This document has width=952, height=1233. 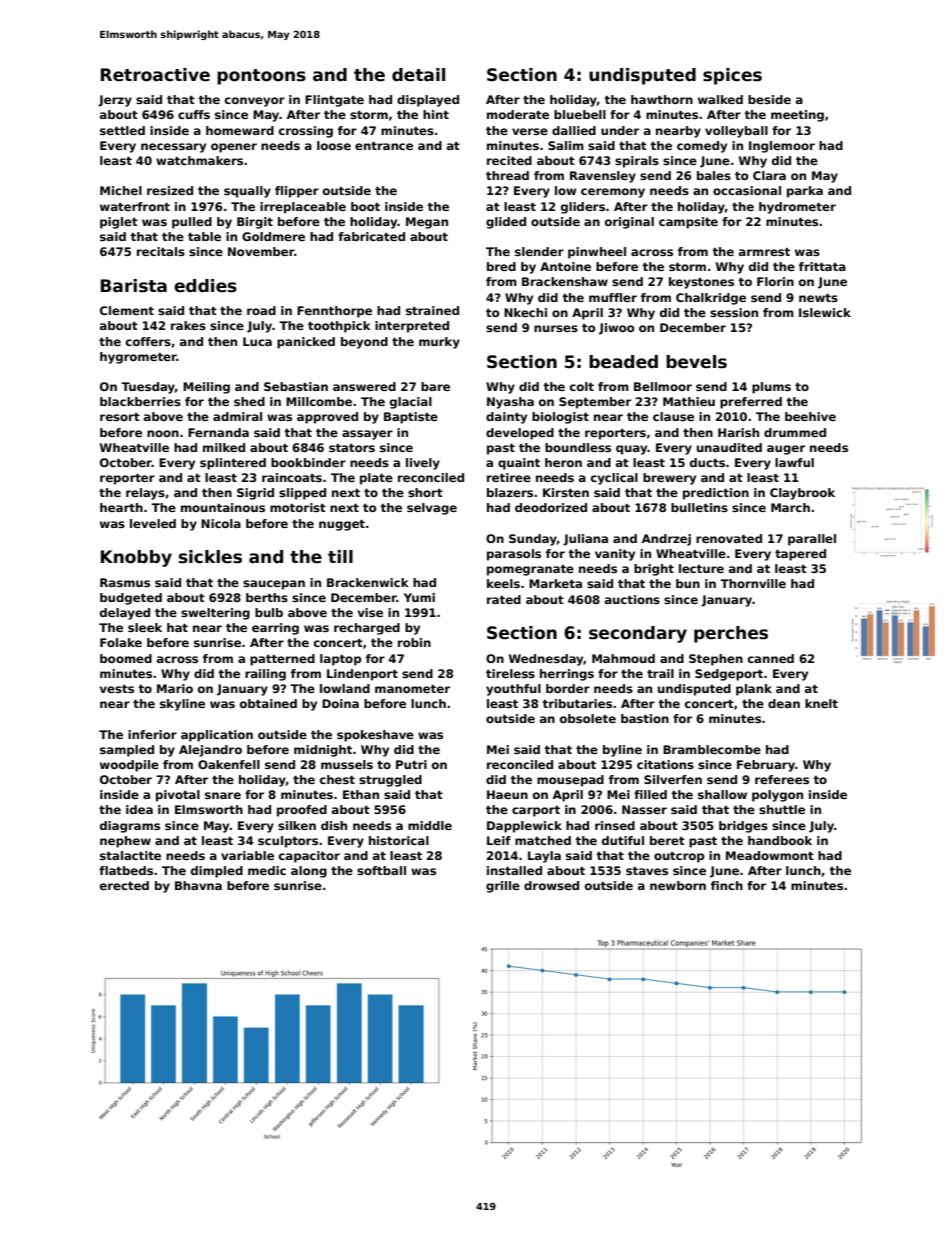 I want to click on saucepan, so click(x=274, y=585).
